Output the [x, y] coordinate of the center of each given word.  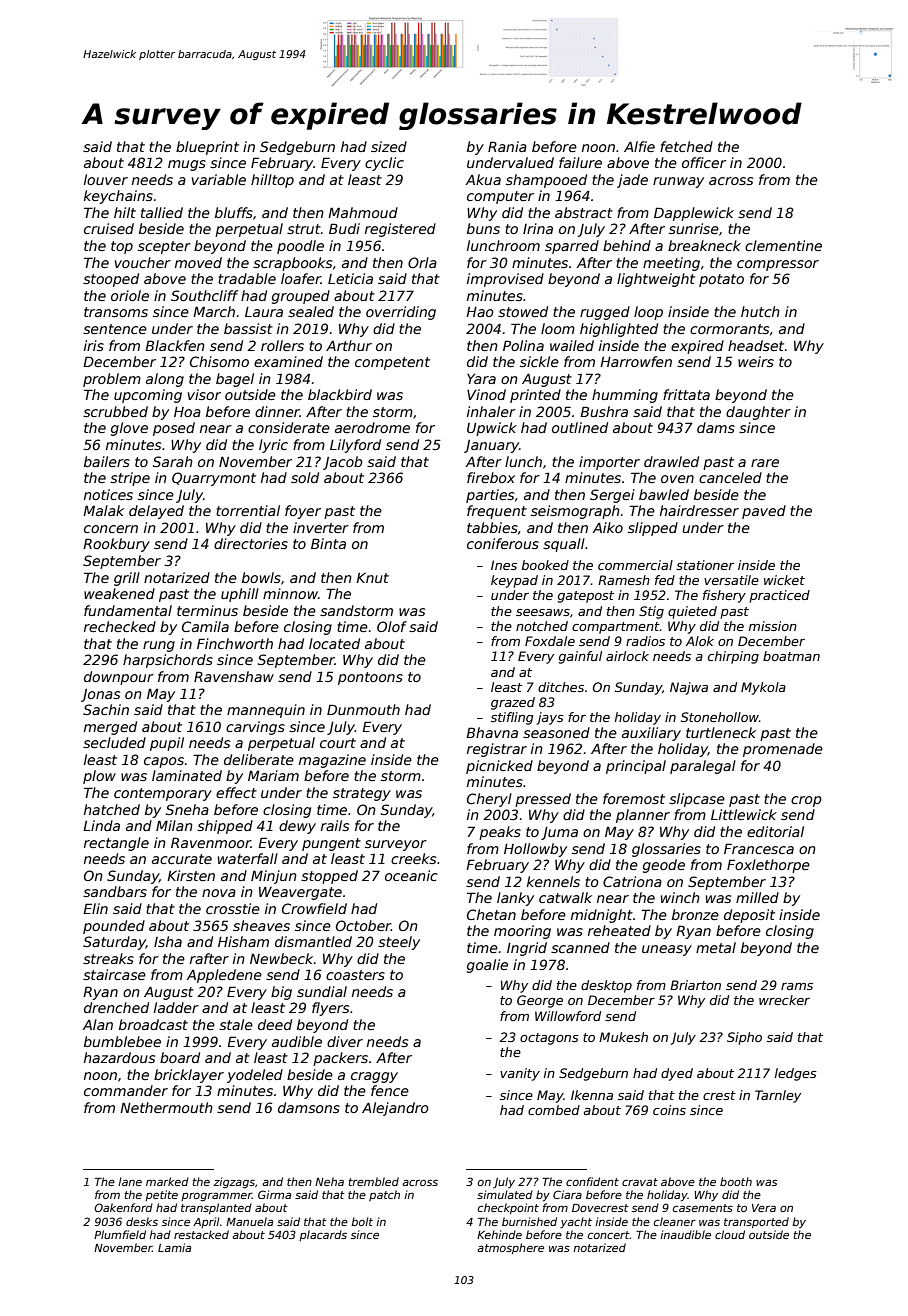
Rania [507, 146]
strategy [362, 794]
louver [106, 179]
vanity [520, 1074]
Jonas [100, 695]
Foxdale [550, 641]
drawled [671, 461]
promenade [783, 750]
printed [535, 396]
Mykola [763, 688]
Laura [264, 312]
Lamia [174, 1247]
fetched [686, 146]
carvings [255, 728]
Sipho [744, 1038]
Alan [98, 1024]
